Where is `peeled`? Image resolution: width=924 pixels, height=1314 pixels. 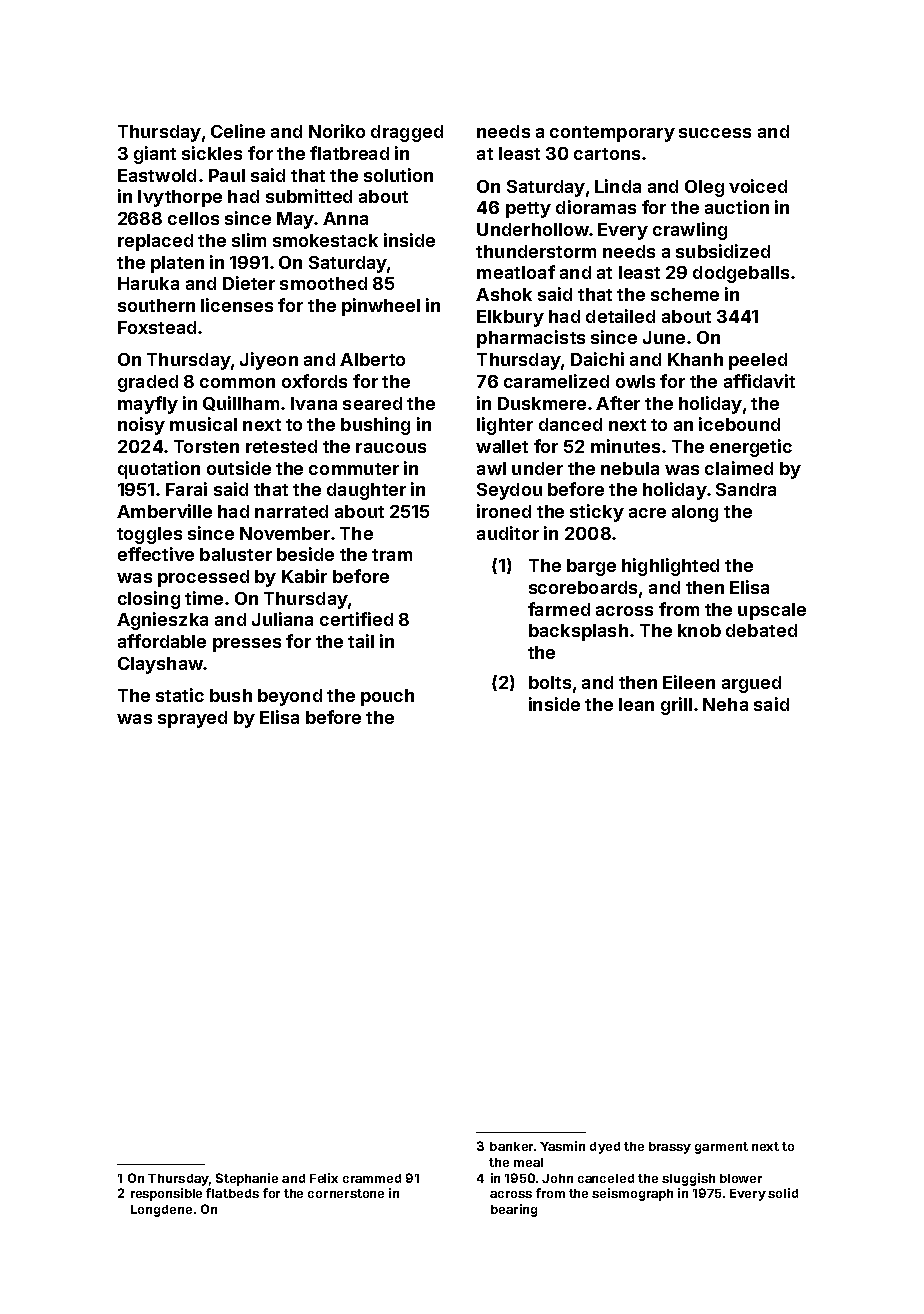 peeled is located at coordinates (758, 361).
